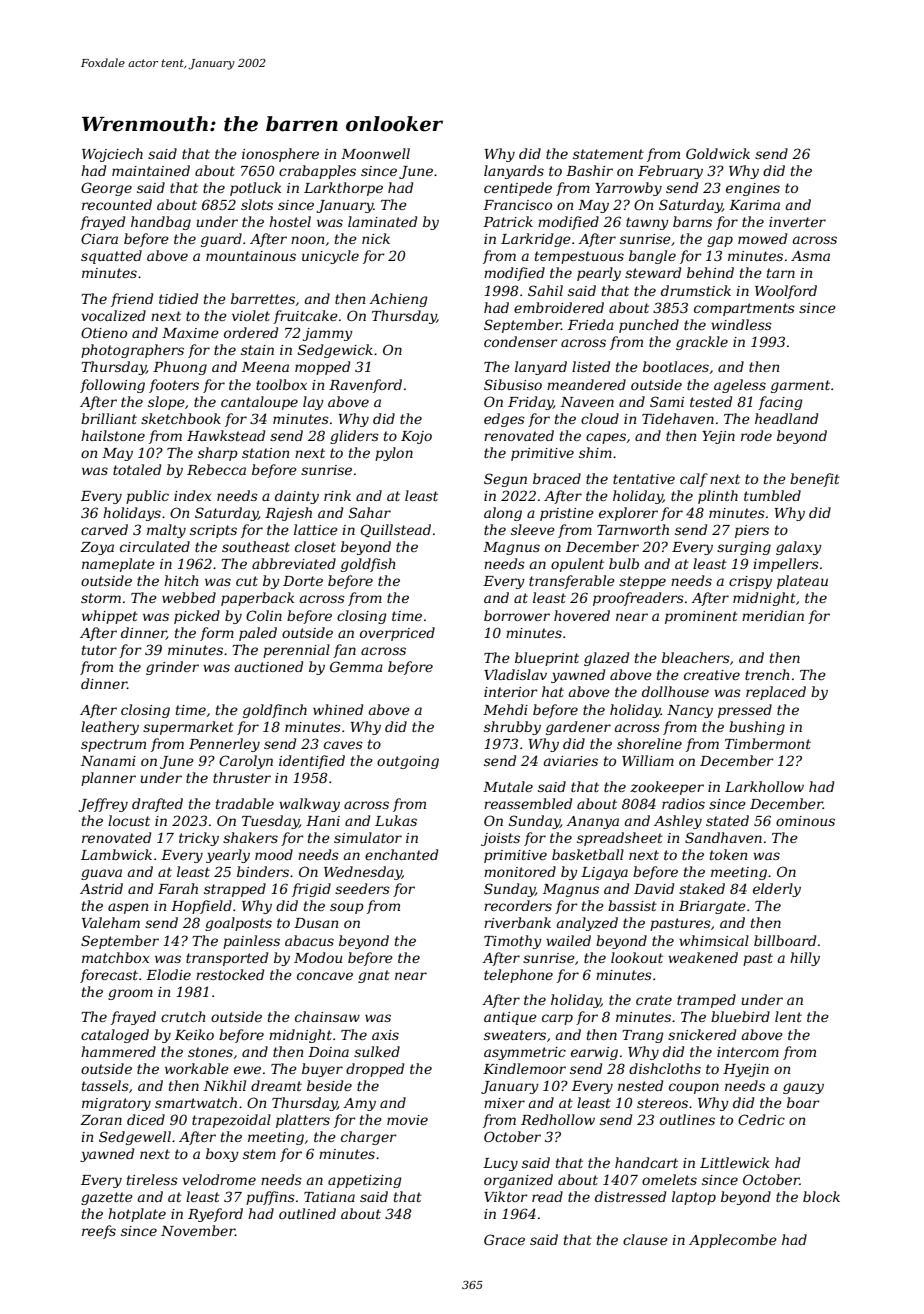 Image resolution: width=924 pixels, height=1314 pixels. What do you see at coordinates (654, 1000) in the screenshot?
I see `crate` at bounding box center [654, 1000].
